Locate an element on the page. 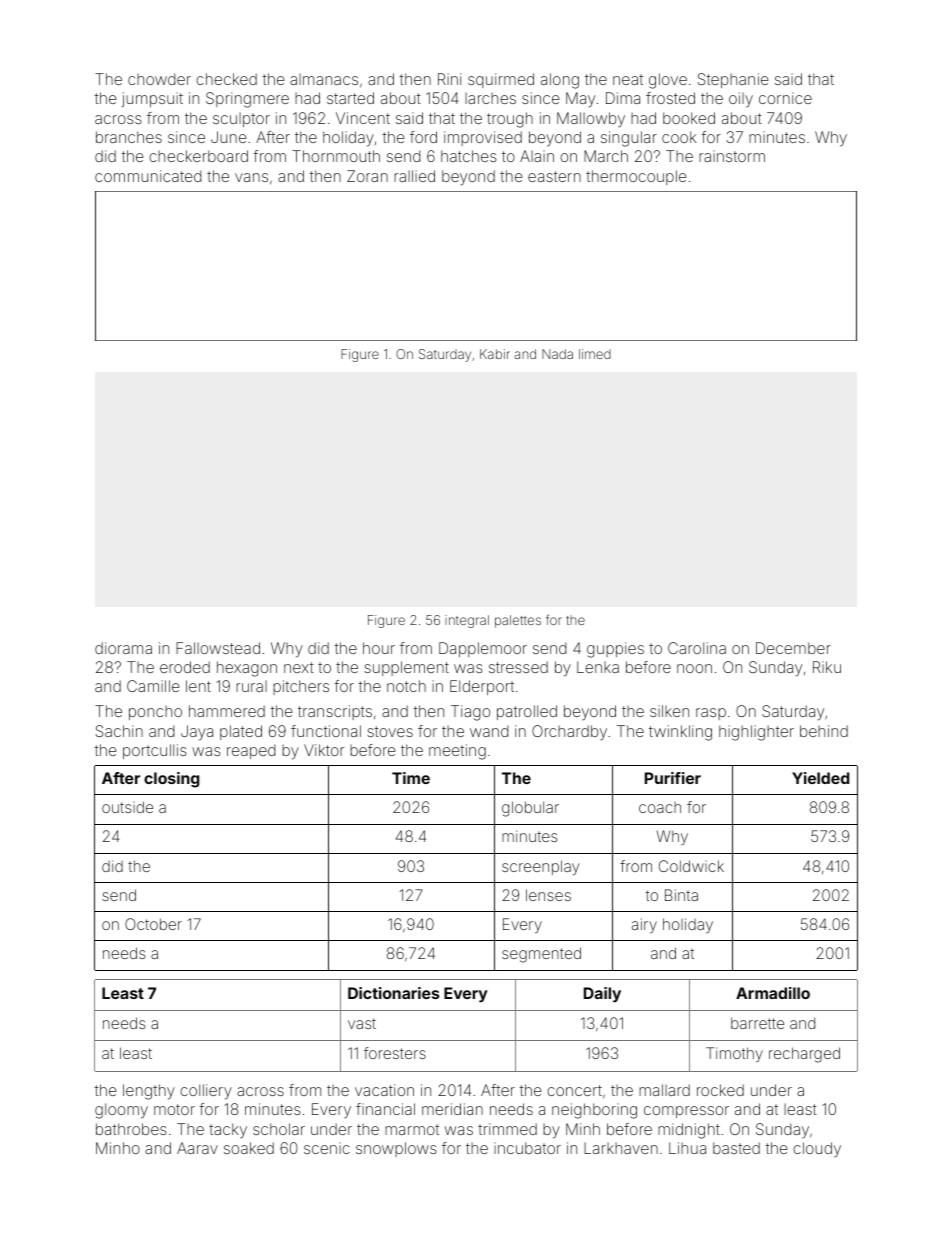 The height and width of the page is (1233, 952). communicated is located at coordinates (148, 176).
